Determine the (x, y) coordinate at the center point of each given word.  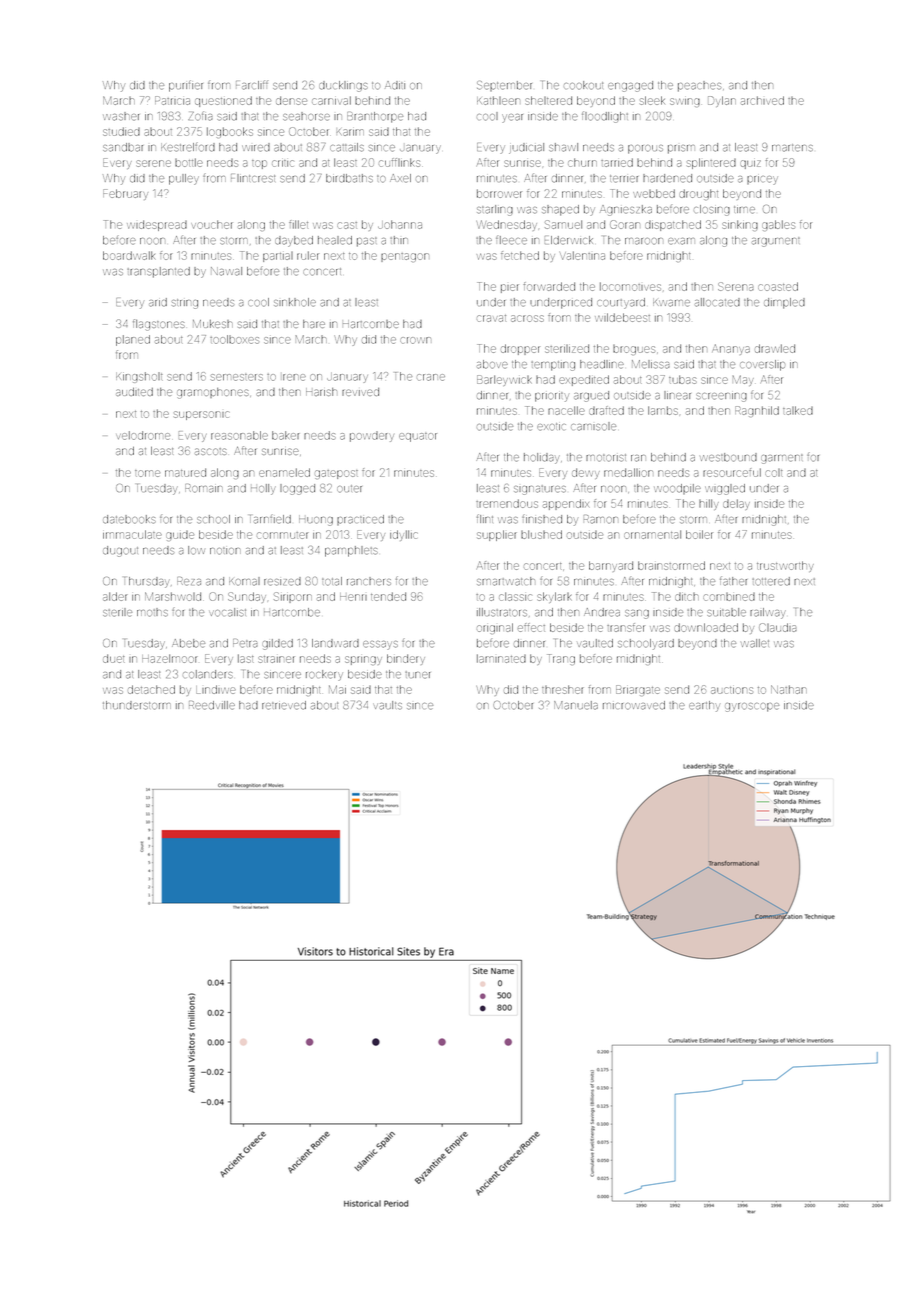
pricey (762, 180)
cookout (583, 85)
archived (762, 100)
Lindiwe (216, 689)
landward (335, 643)
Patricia (172, 100)
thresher (562, 689)
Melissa (651, 364)
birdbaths (349, 178)
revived (360, 392)
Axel (400, 178)
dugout (120, 551)
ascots (211, 451)
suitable (726, 612)
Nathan (789, 689)
